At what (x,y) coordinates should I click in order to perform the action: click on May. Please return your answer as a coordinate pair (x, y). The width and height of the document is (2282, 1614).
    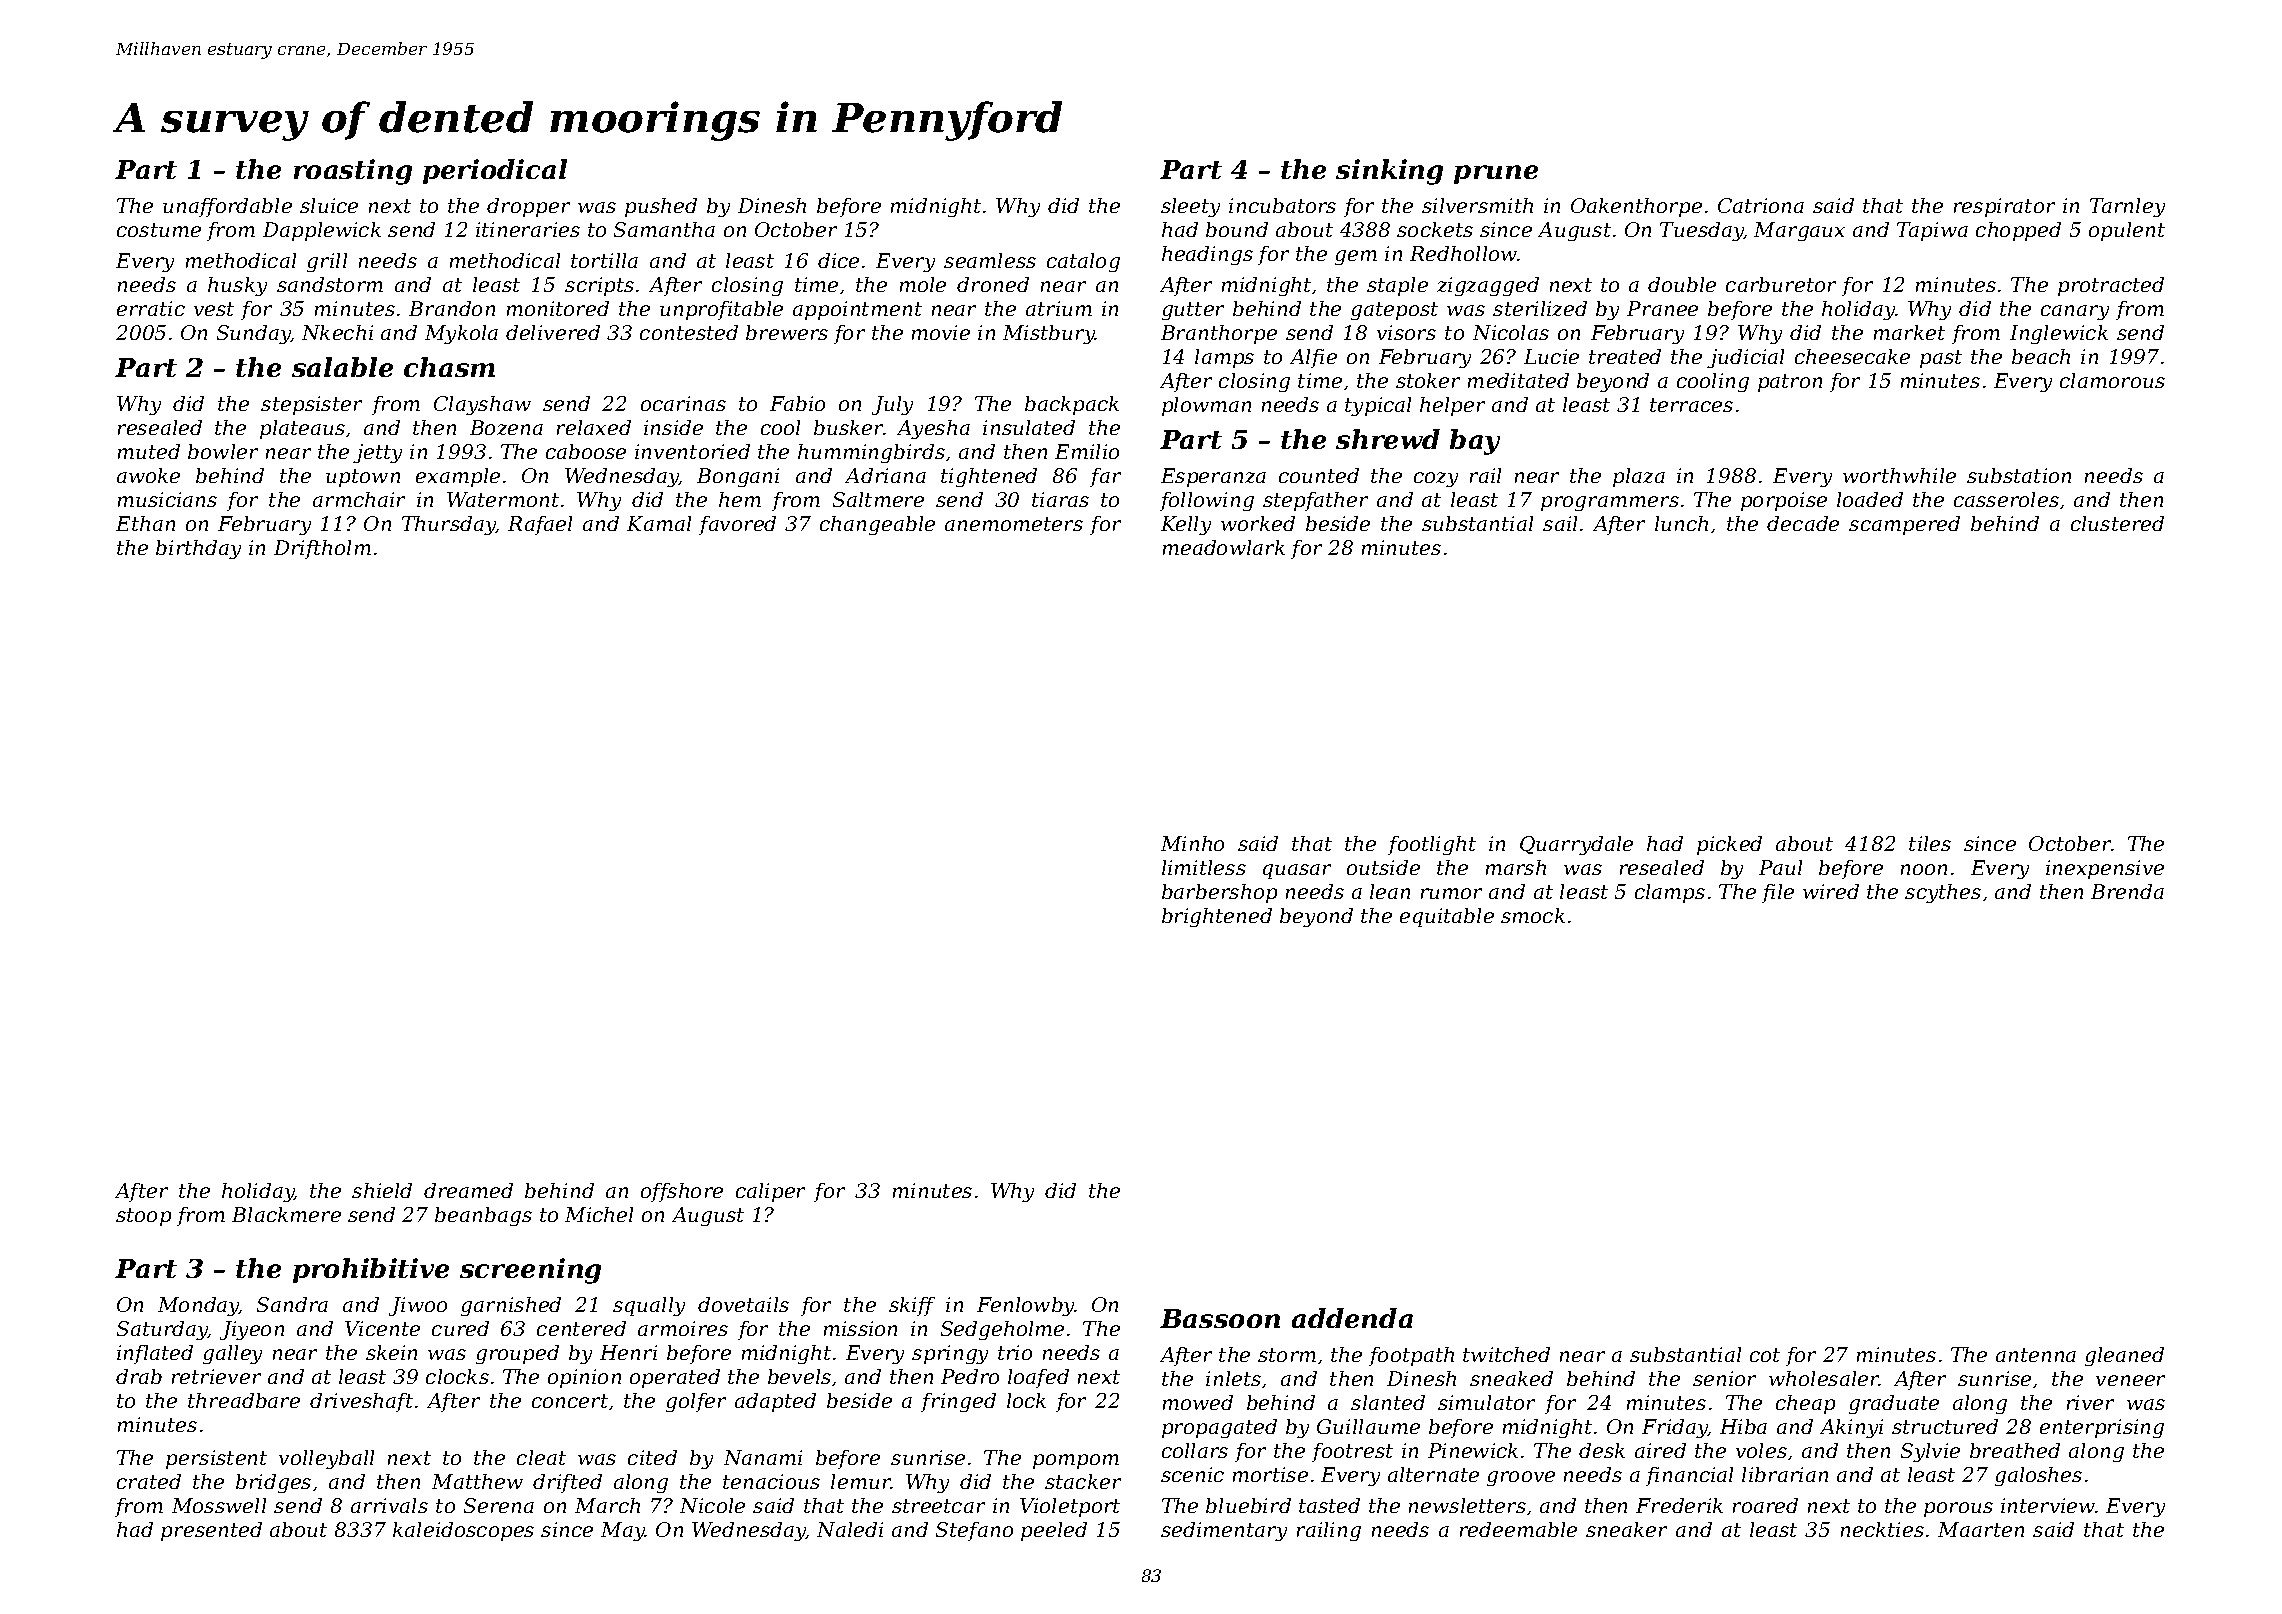
    Looking at the image, I should click on (623, 1531).
